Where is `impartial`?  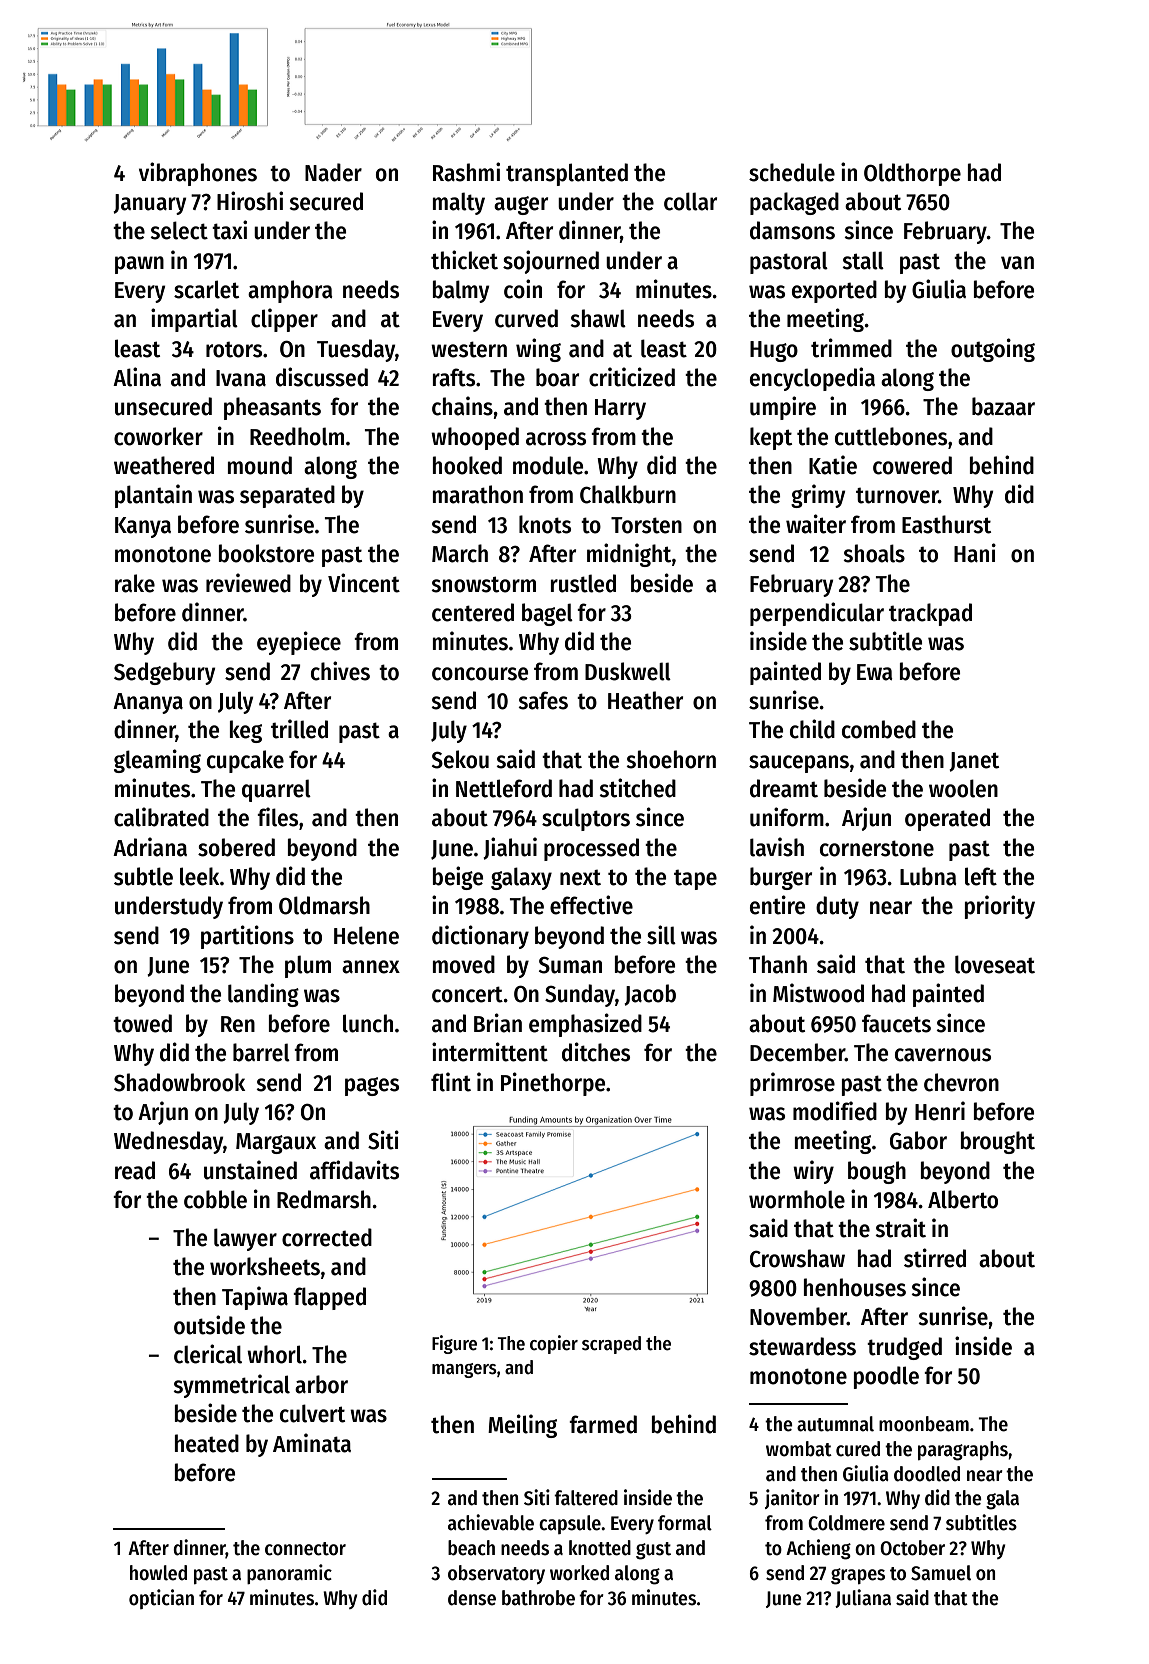 impartial is located at coordinates (194, 320).
